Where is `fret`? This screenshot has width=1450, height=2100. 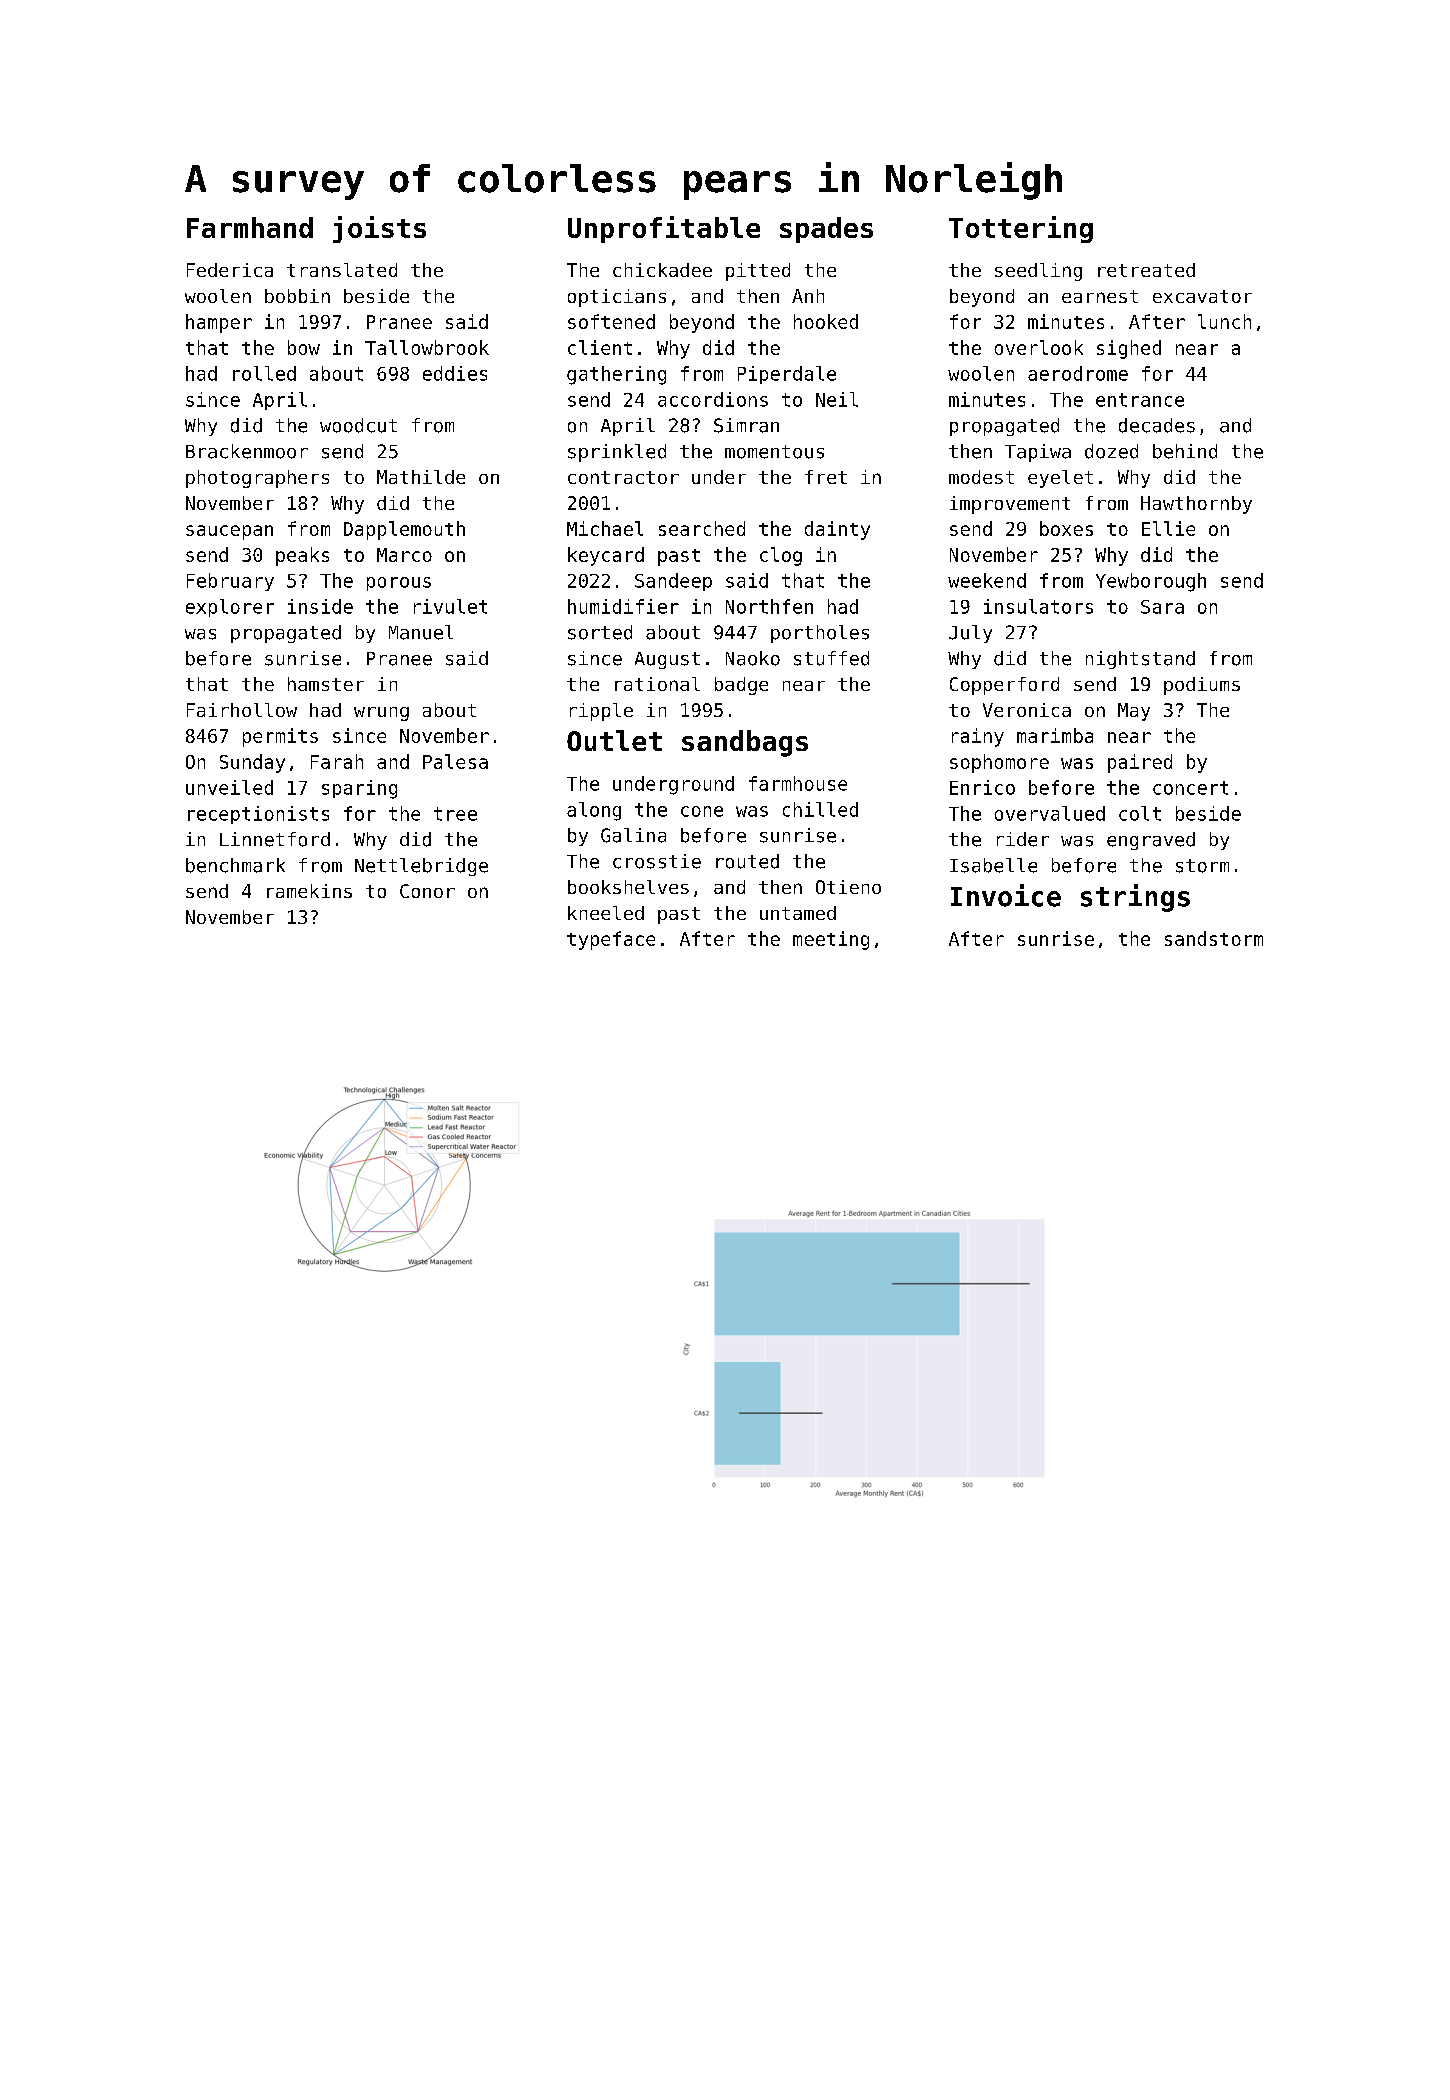 fret is located at coordinates (826, 477).
